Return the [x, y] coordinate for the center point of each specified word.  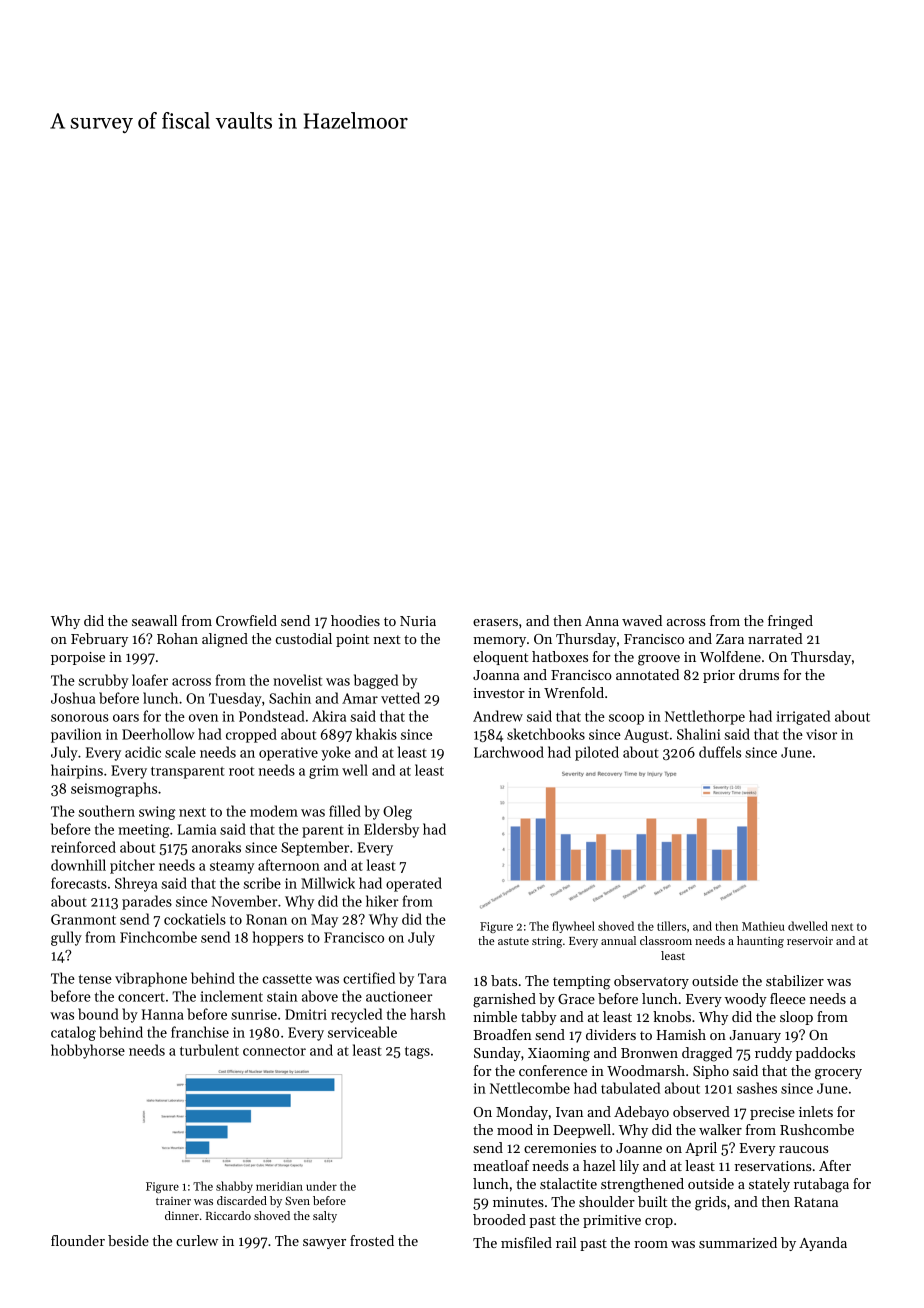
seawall [154, 620]
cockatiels [195, 919]
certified [369, 978]
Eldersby [391, 830]
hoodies [355, 620]
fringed [790, 622]
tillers [671, 926]
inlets [816, 1111]
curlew [197, 1240]
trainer [173, 1201]
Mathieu [763, 926]
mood [515, 1129]
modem [274, 811]
